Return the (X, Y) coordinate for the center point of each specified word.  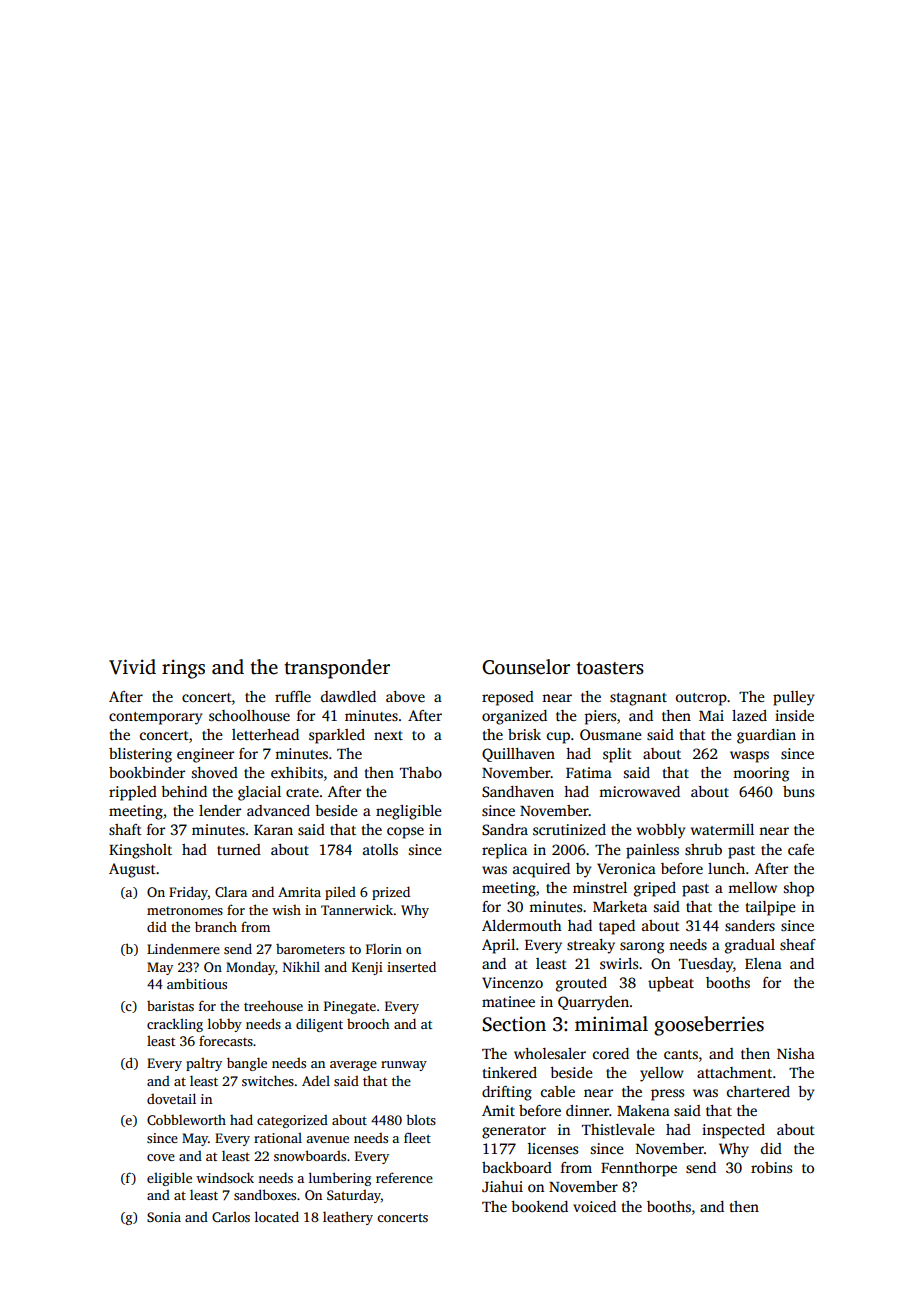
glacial (259, 793)
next (388, 735)
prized (391, 893)
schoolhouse (249, 715)
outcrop (701, 699)
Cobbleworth (186, 1119)
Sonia (164, 1217)
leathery (348, 1218)
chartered (758, 1091)
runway (404, 1066)
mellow (752, 887)
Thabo (421, 772)
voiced (594, 1206)
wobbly (661, 831)
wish (286, 910)
